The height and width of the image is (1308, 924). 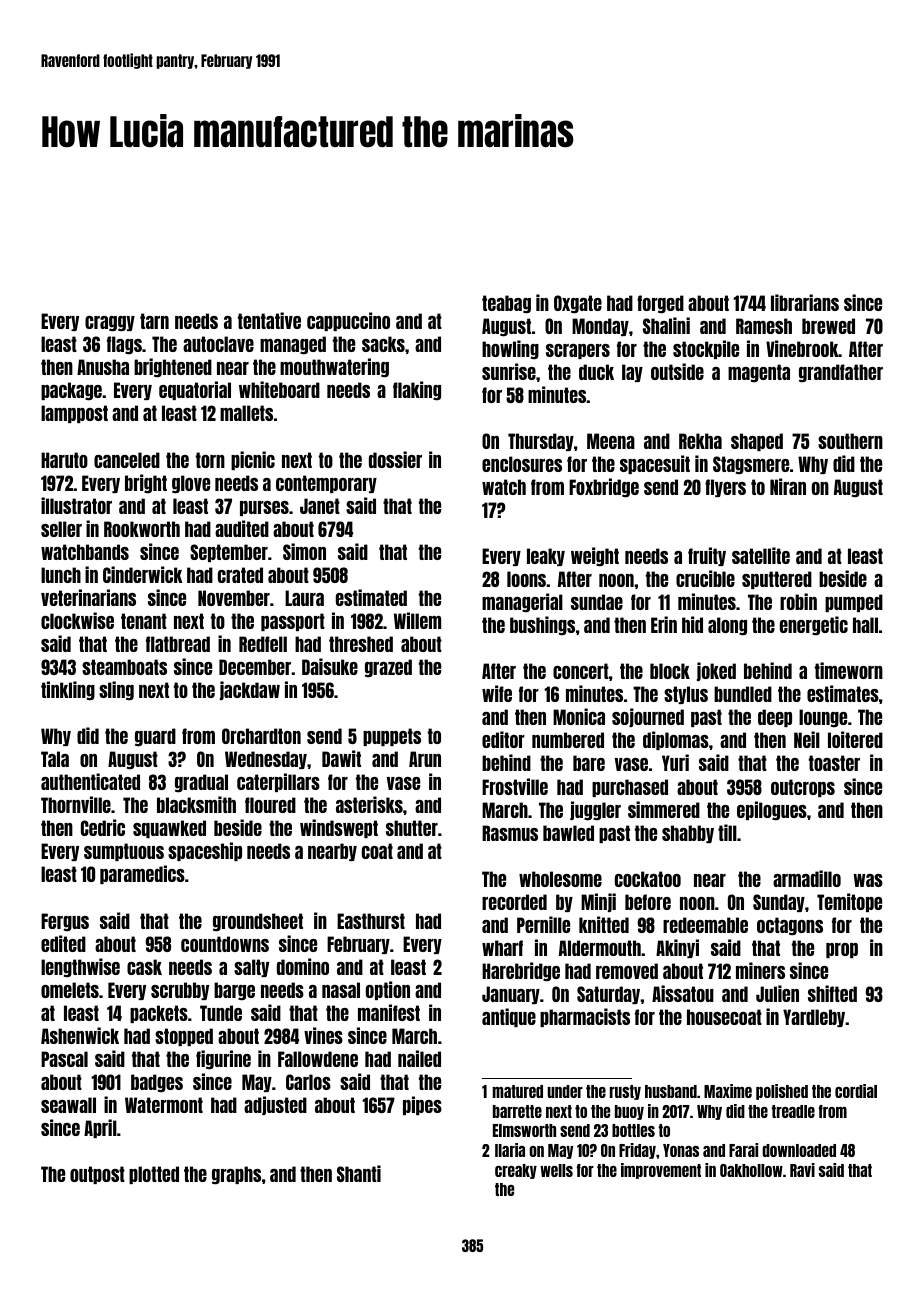 I want to click on creaky, so click(x=516, y=1171).
